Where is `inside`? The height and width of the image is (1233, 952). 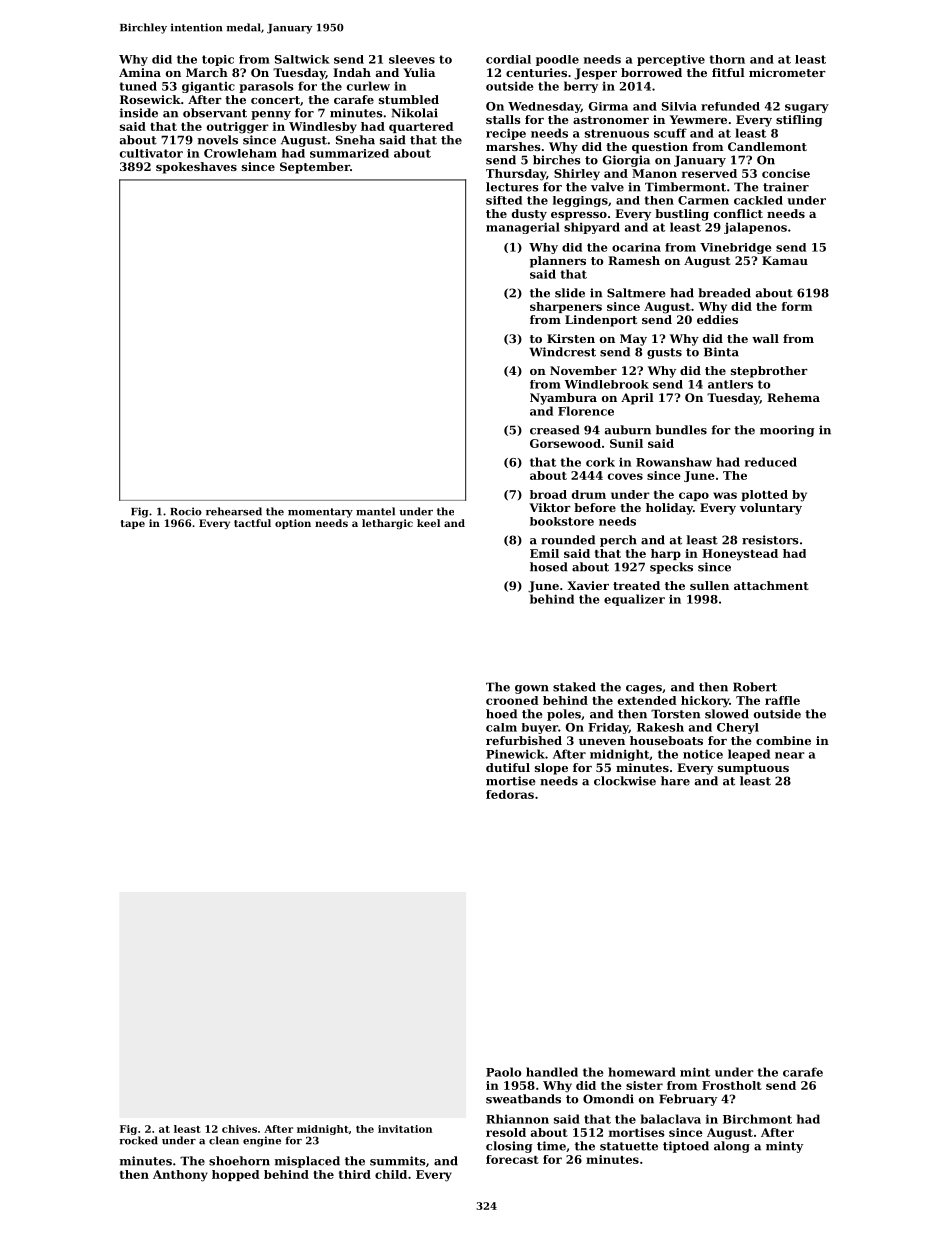 inside is located at coordinates (139, 113).
